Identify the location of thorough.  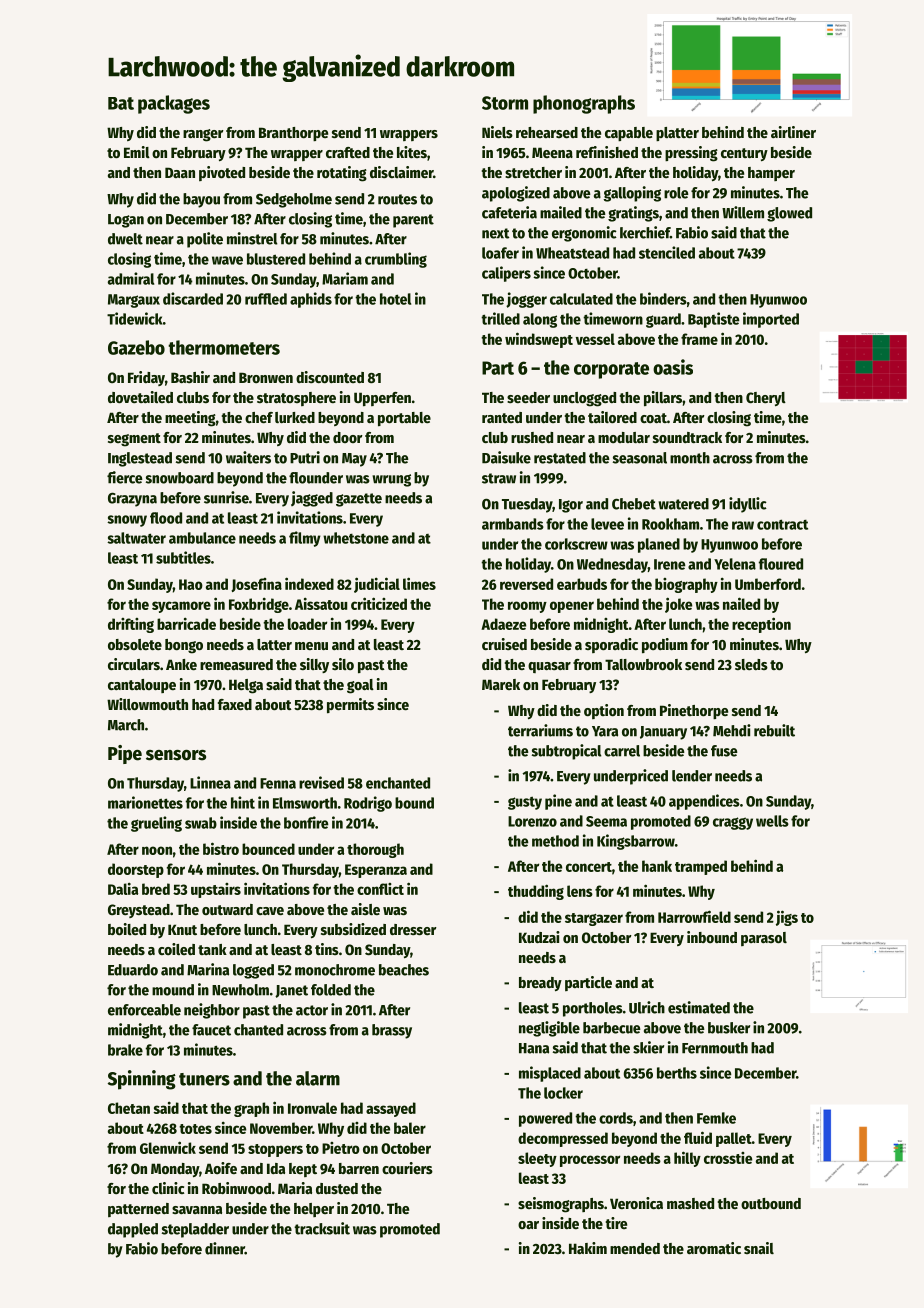
(375, 850).
